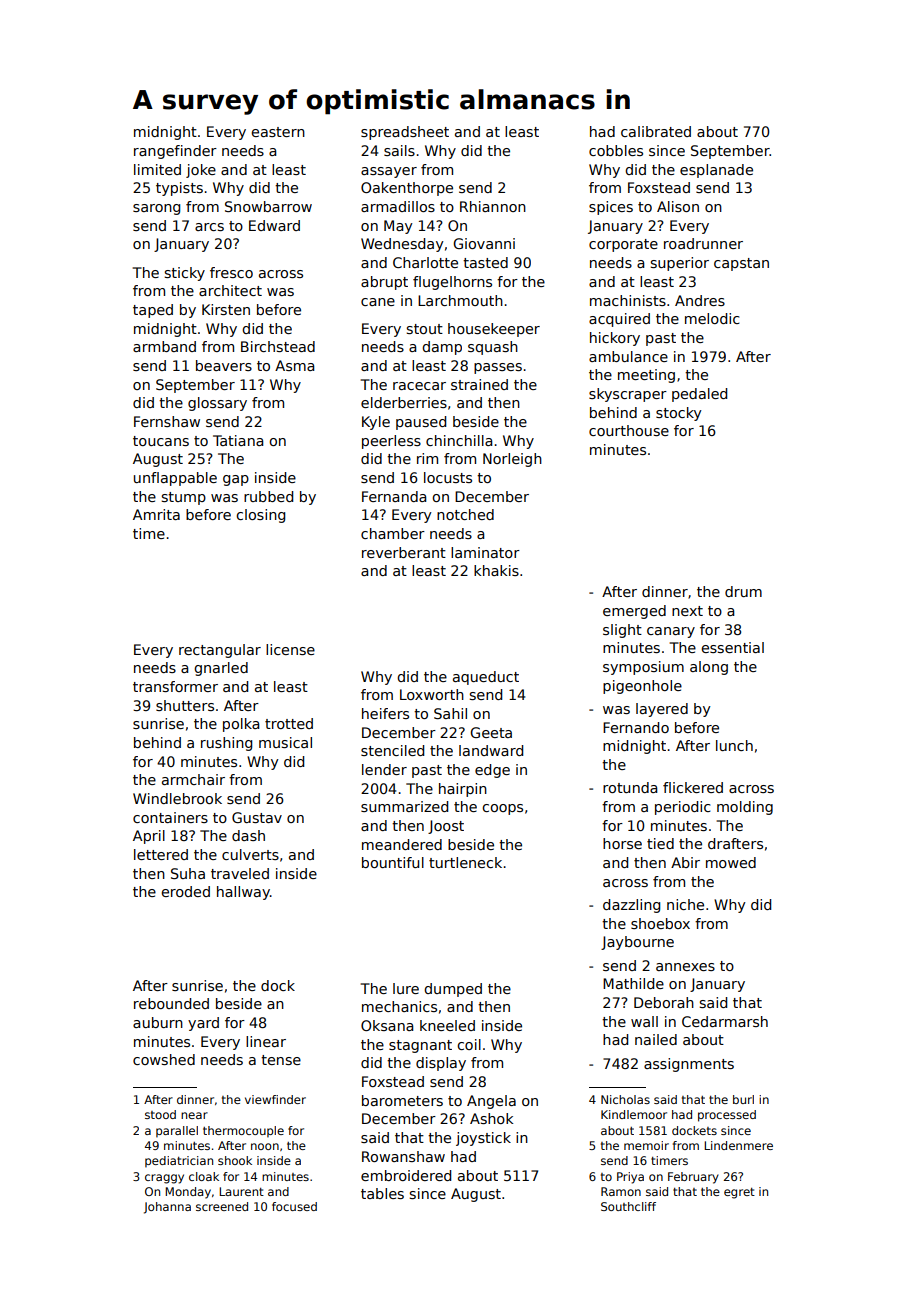  Describe the element at coordinates (402, 245) in the screenshot. I see `Wednesday` at that location.
